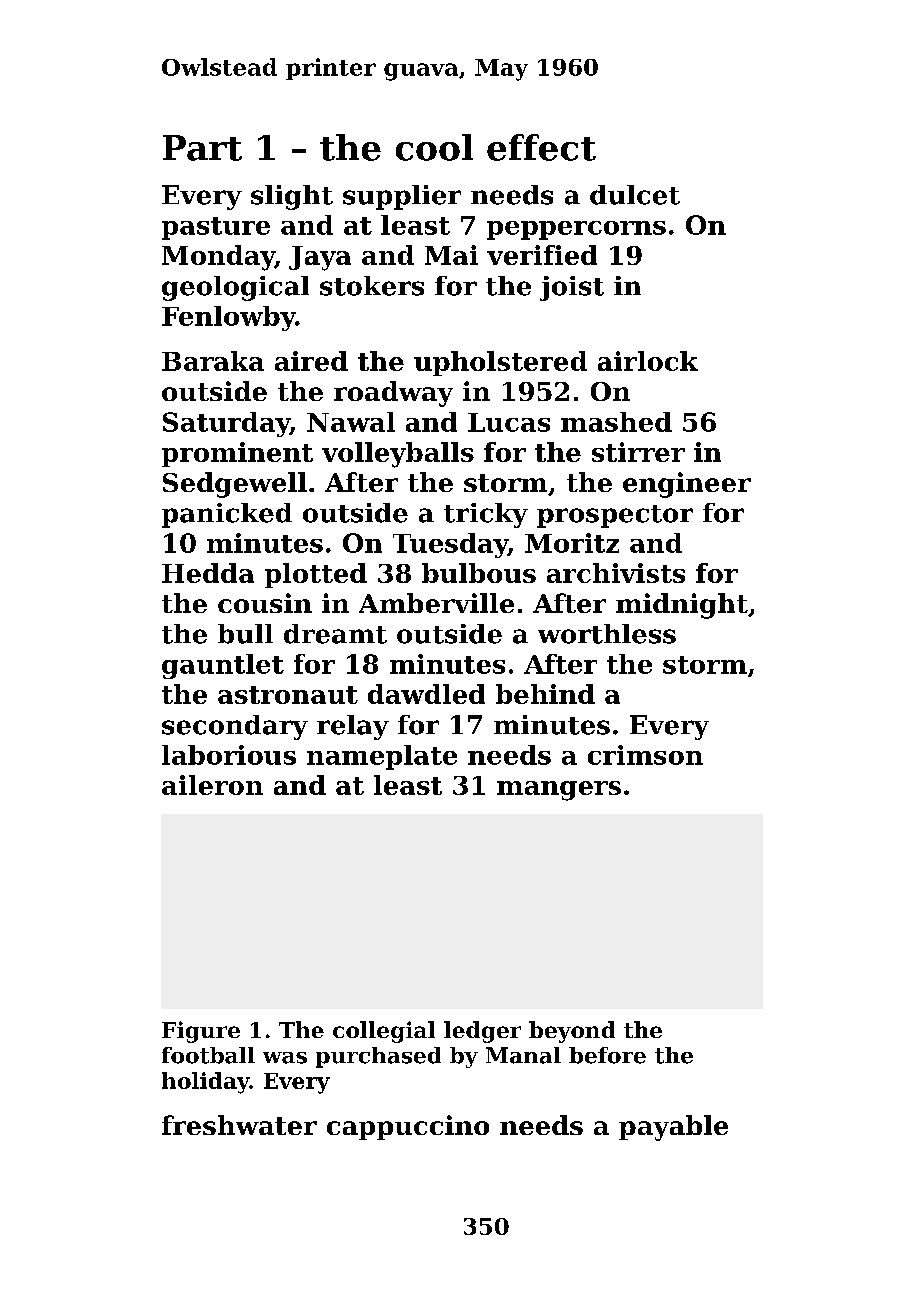 Image resolution: width=924 pixels, height=1311 pixels. Describe the element at coordinates (572, 1032) in the screenshot. I see `beyond` at that location.
